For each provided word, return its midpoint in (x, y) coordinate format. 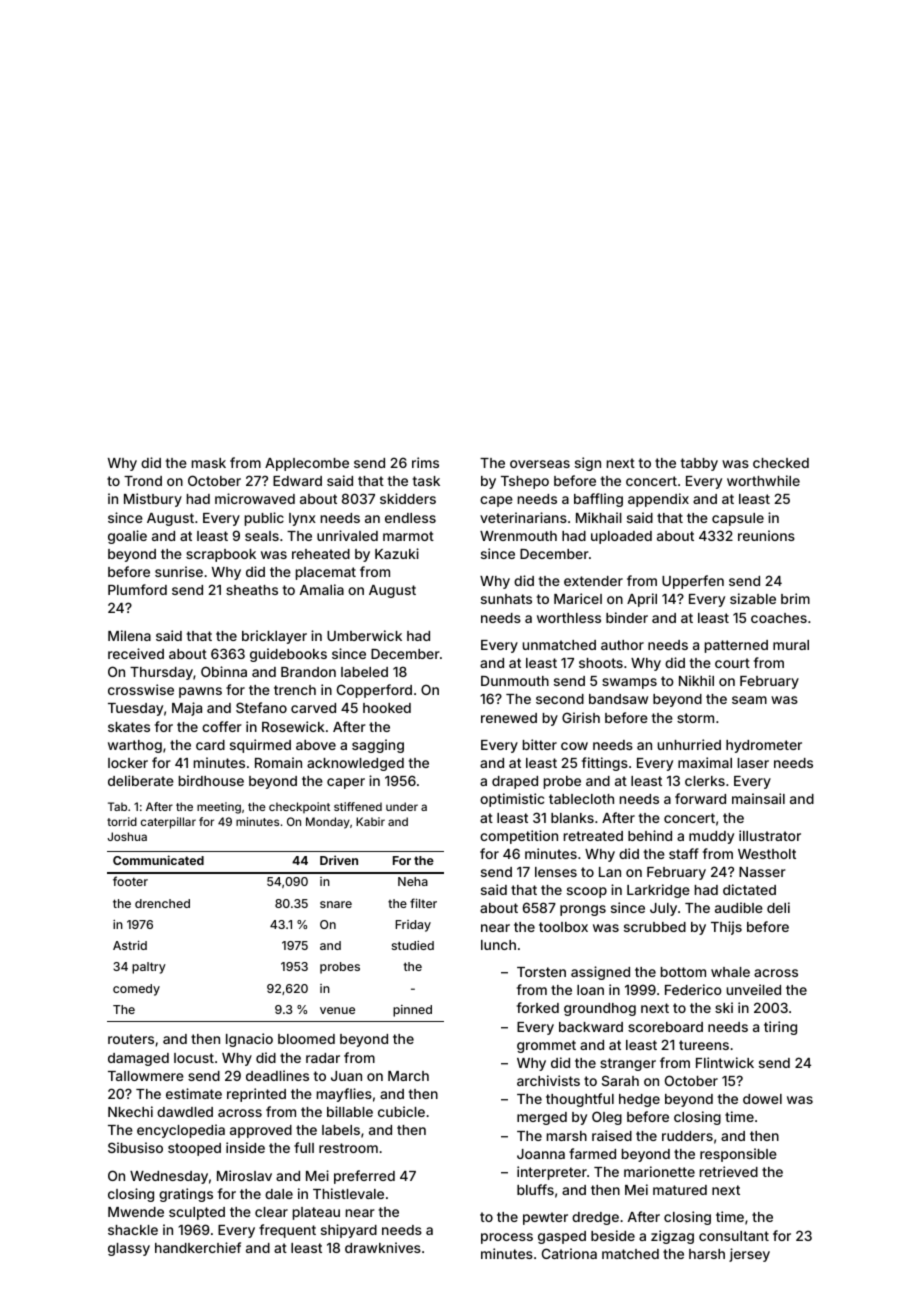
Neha (413, 881)
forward (700, 798)
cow (574, 746)
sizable (753, 598)
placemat (326, 573)
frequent (287, 1231)
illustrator (770, 835)
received (136, 653)
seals (262, 536)
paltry (149, 968)
